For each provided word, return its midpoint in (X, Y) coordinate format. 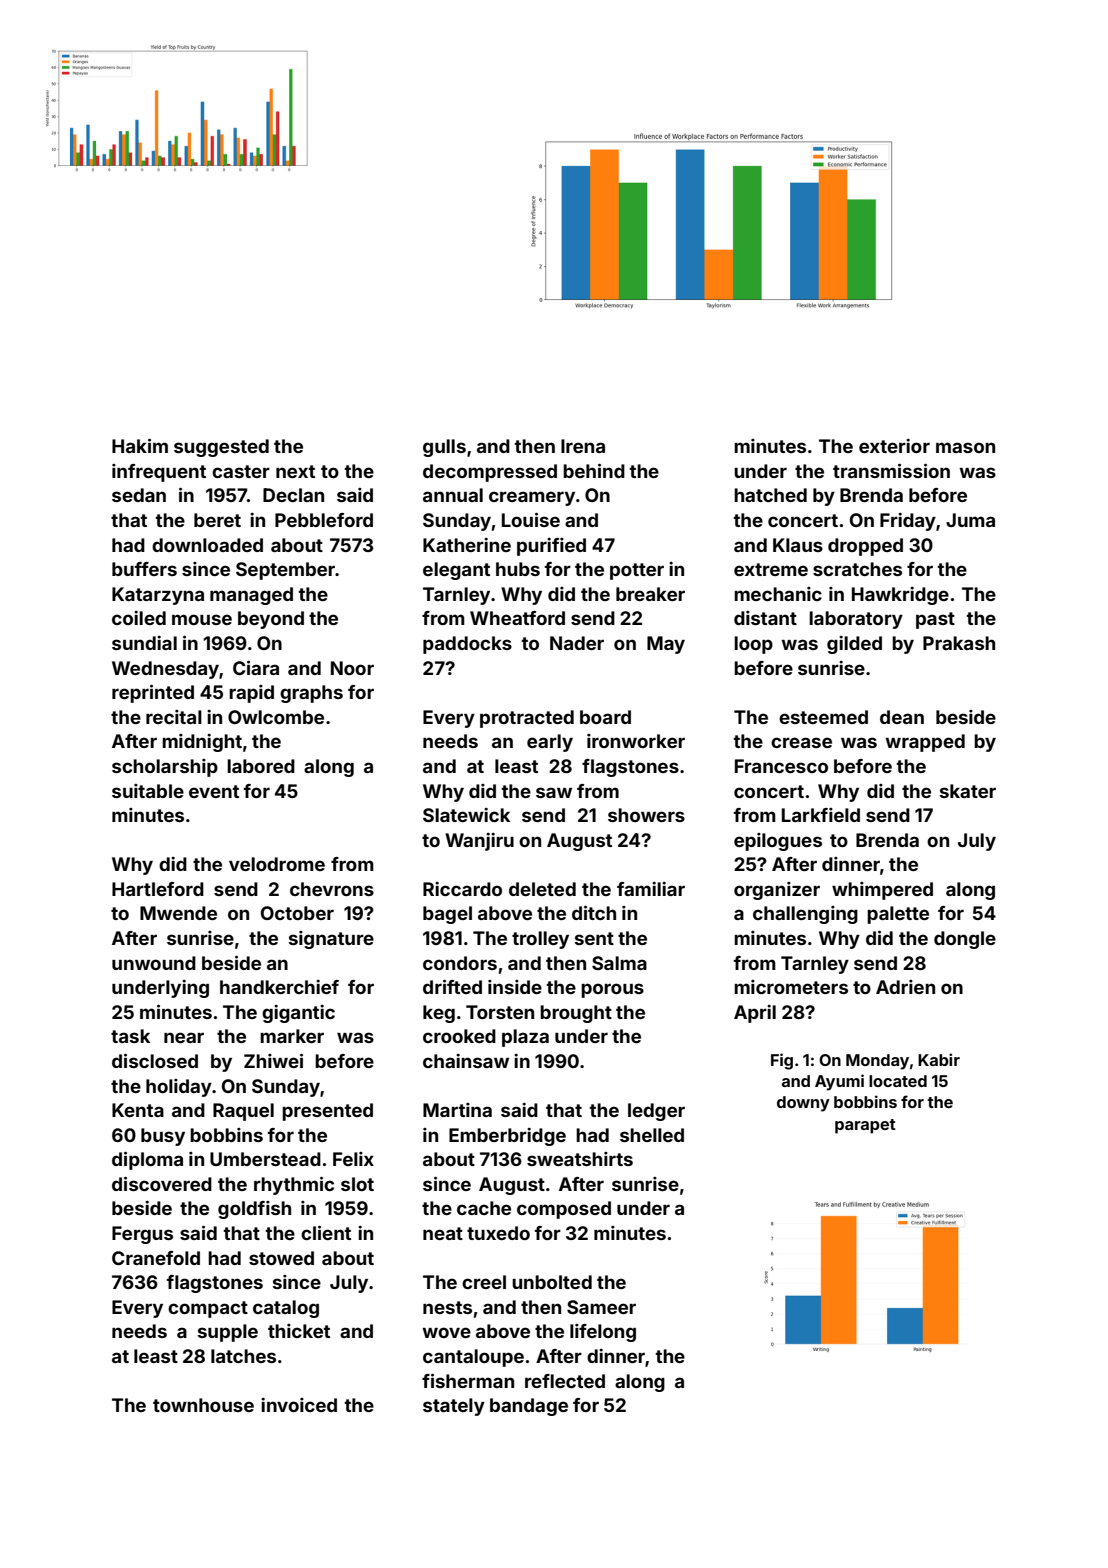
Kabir (939, 1059)
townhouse (203, 1405)
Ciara (256, 668)
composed (564, 1210)
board (605, 717)
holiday (179, 1088)
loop (753, 645)
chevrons (332, 889)
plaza (525, 1038)
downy (803, 1104)
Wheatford (517, 618)
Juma (970, 520)
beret (217, 520)
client (326, 1233)
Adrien (905, 987)
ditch (594, 913)
